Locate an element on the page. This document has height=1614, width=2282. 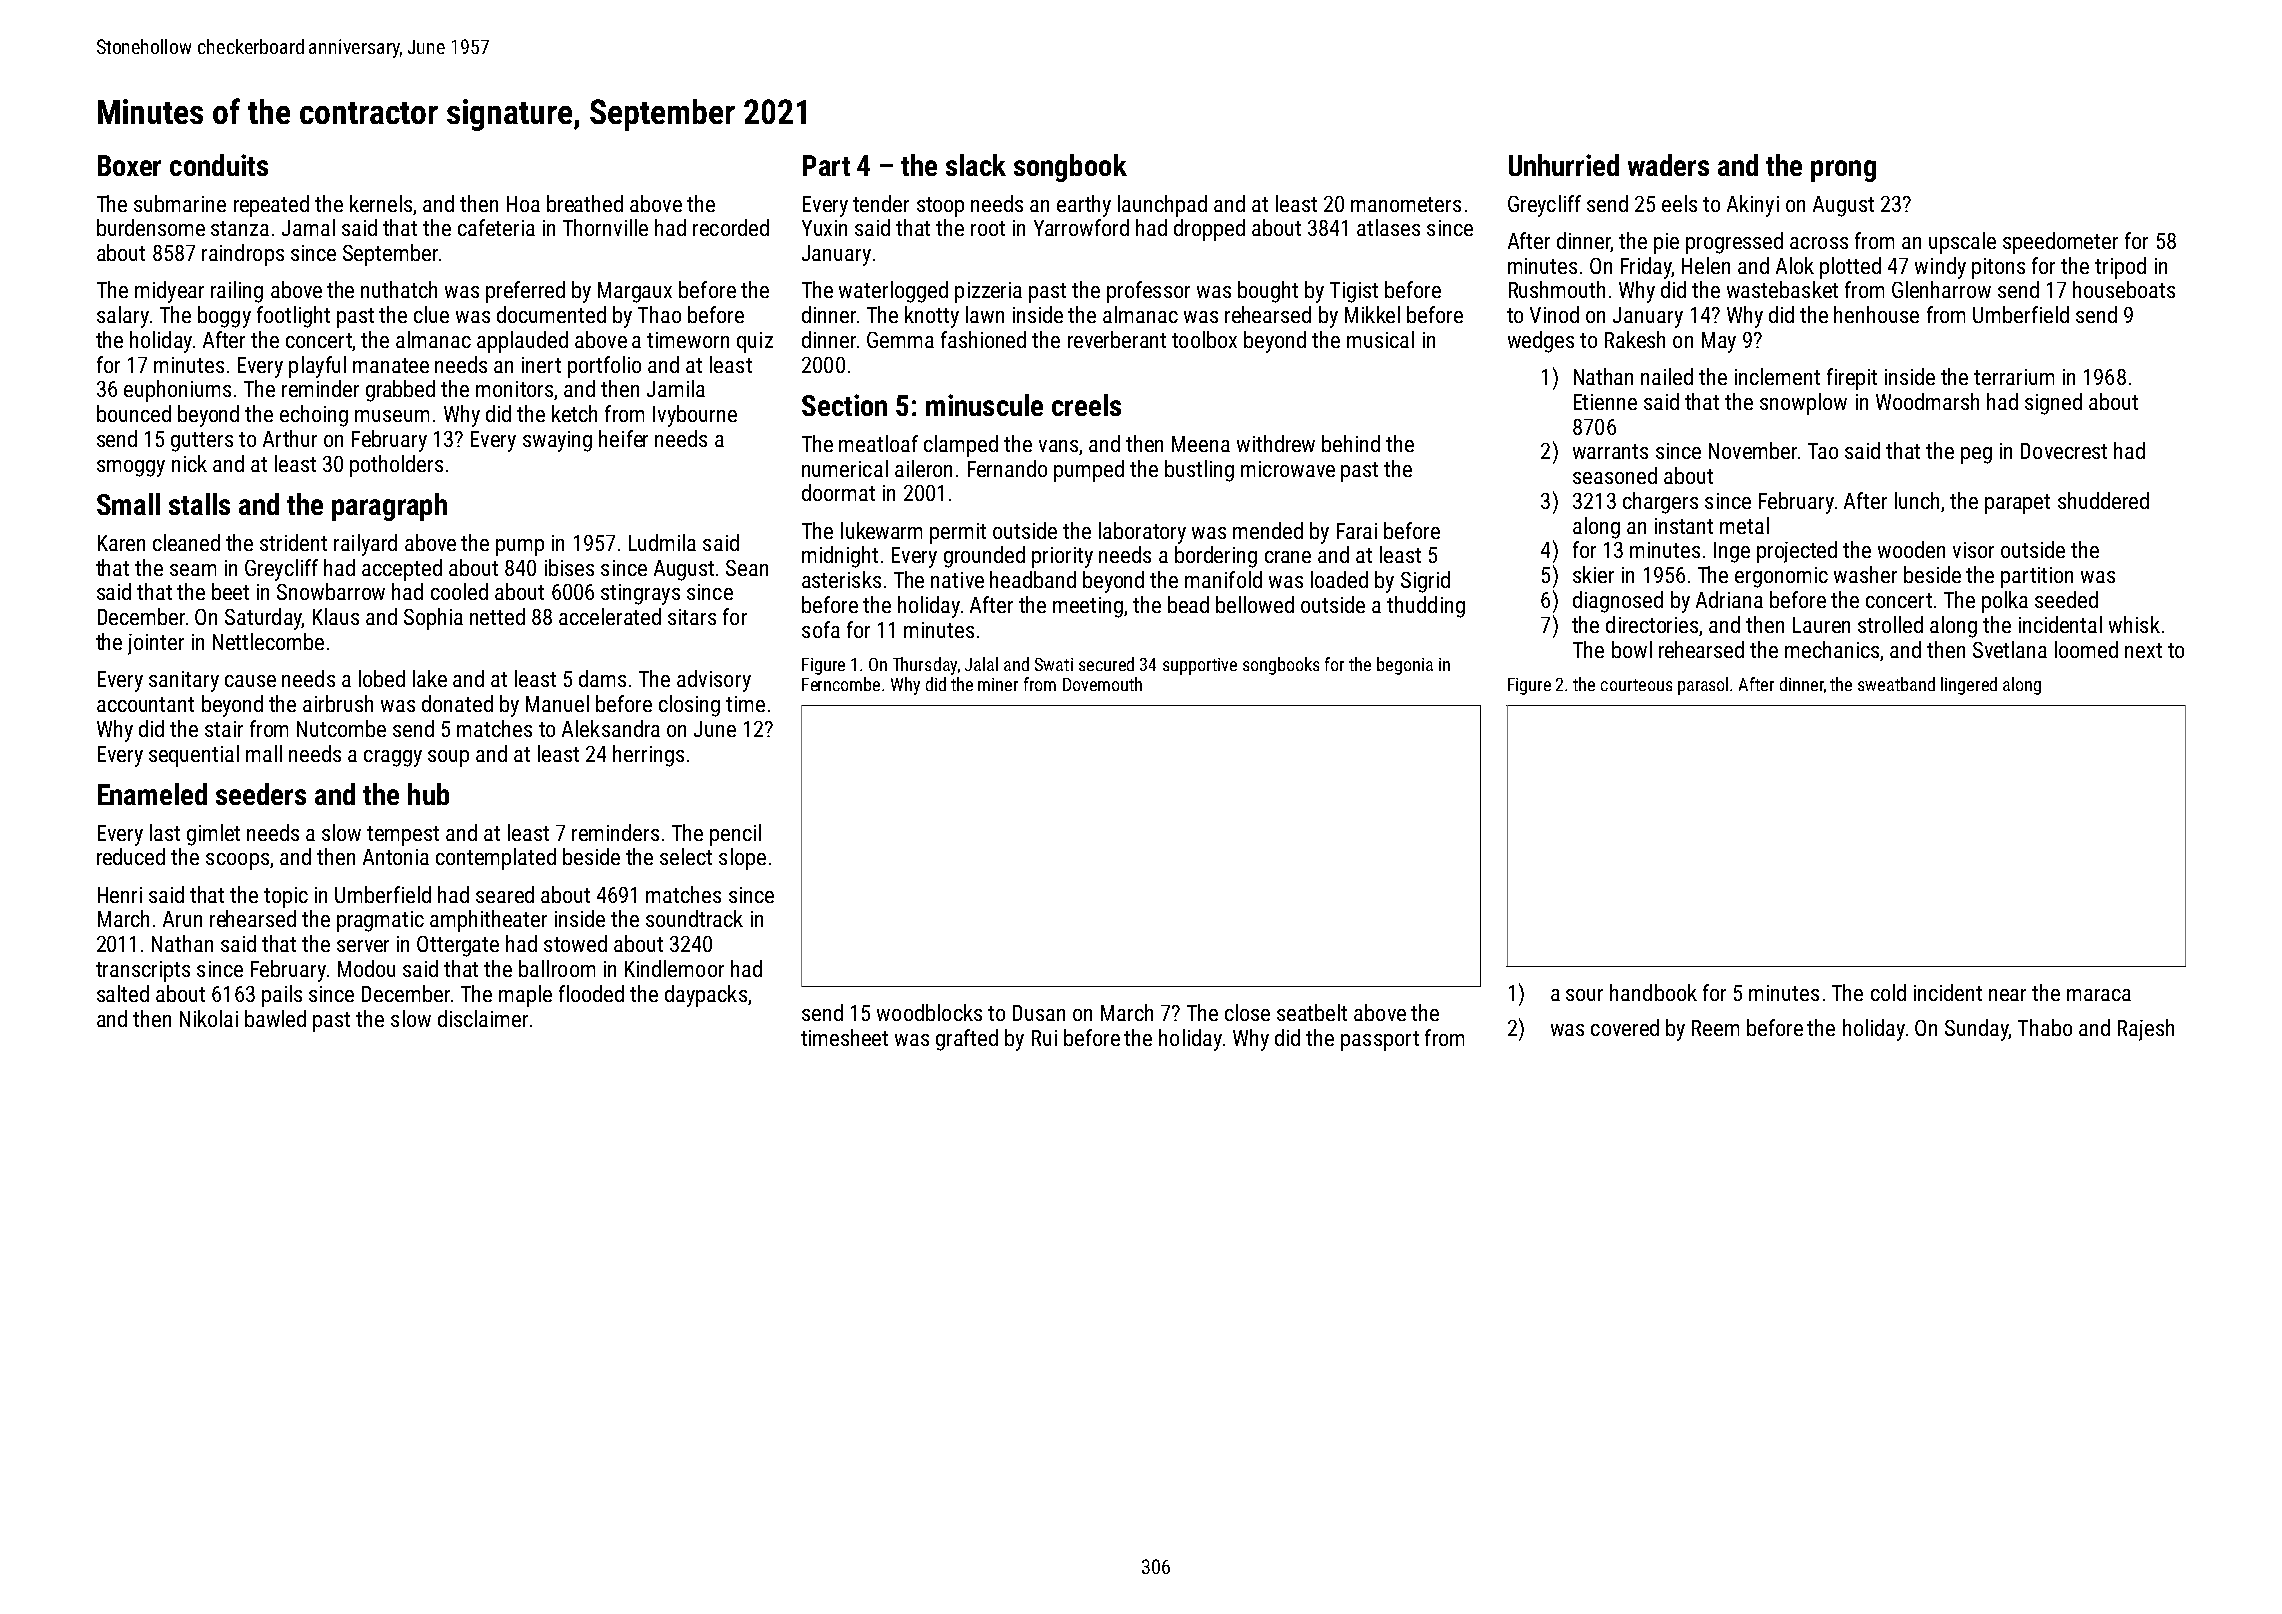
paragraph is located at coordinates (389, 507).
